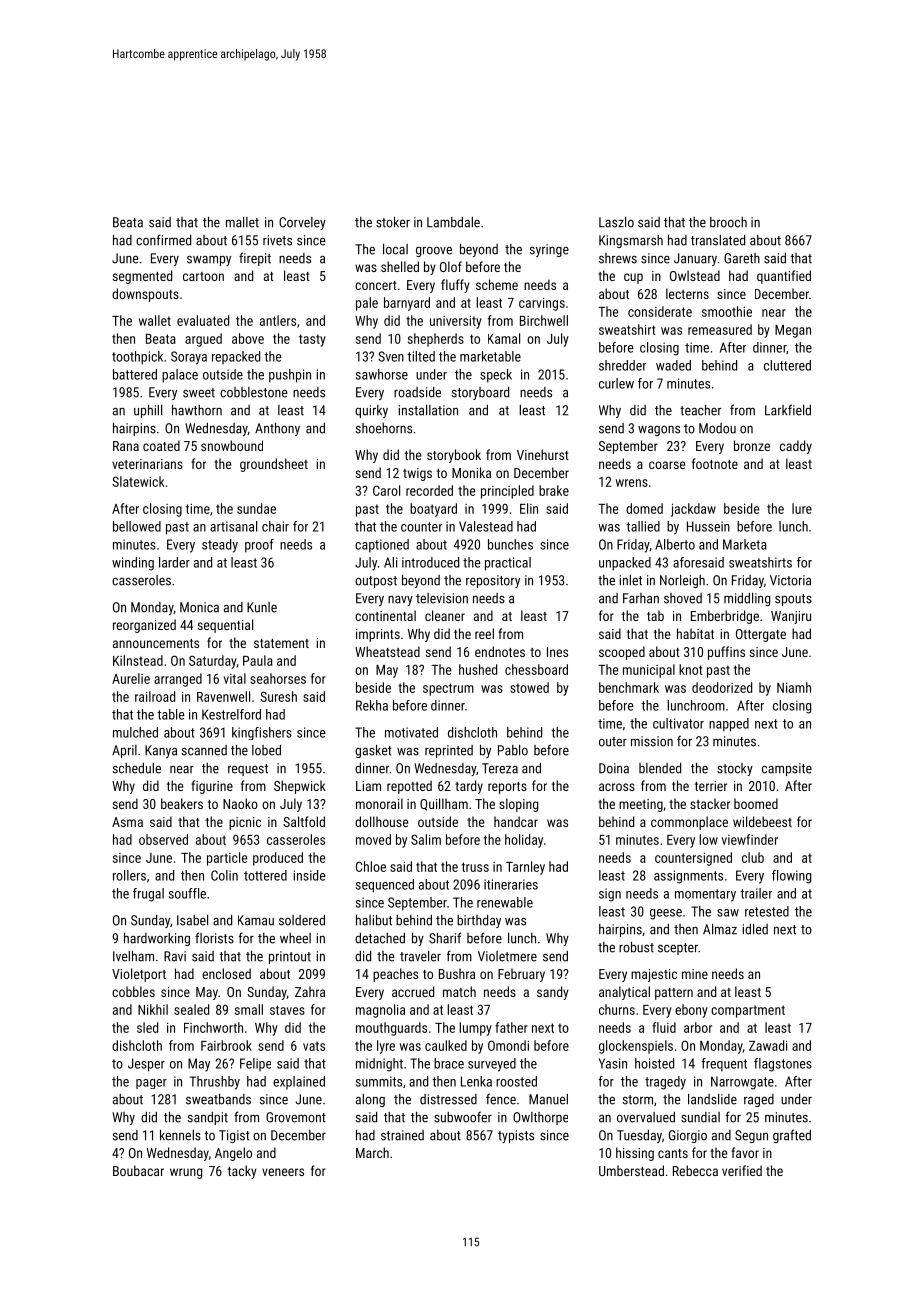  I want to click on storybook, so click(454, 456).
